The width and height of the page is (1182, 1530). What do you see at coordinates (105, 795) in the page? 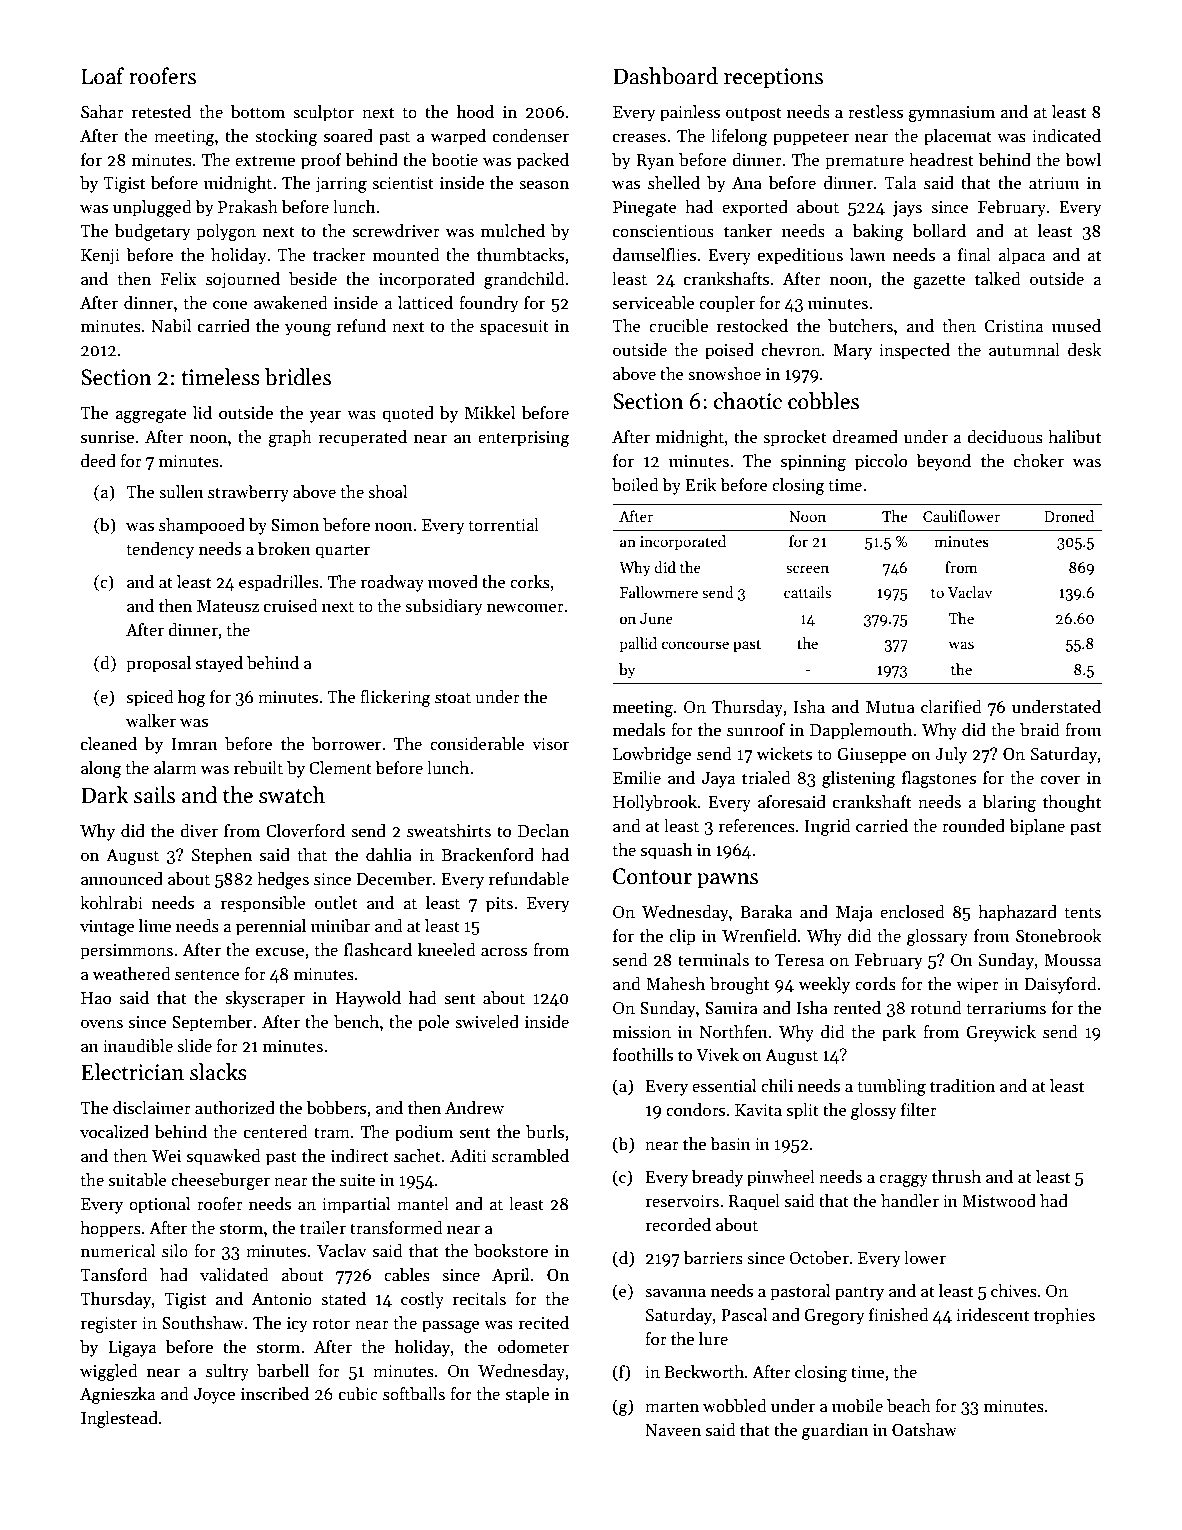
I see `Dark` at bounding box center [105, 795].
